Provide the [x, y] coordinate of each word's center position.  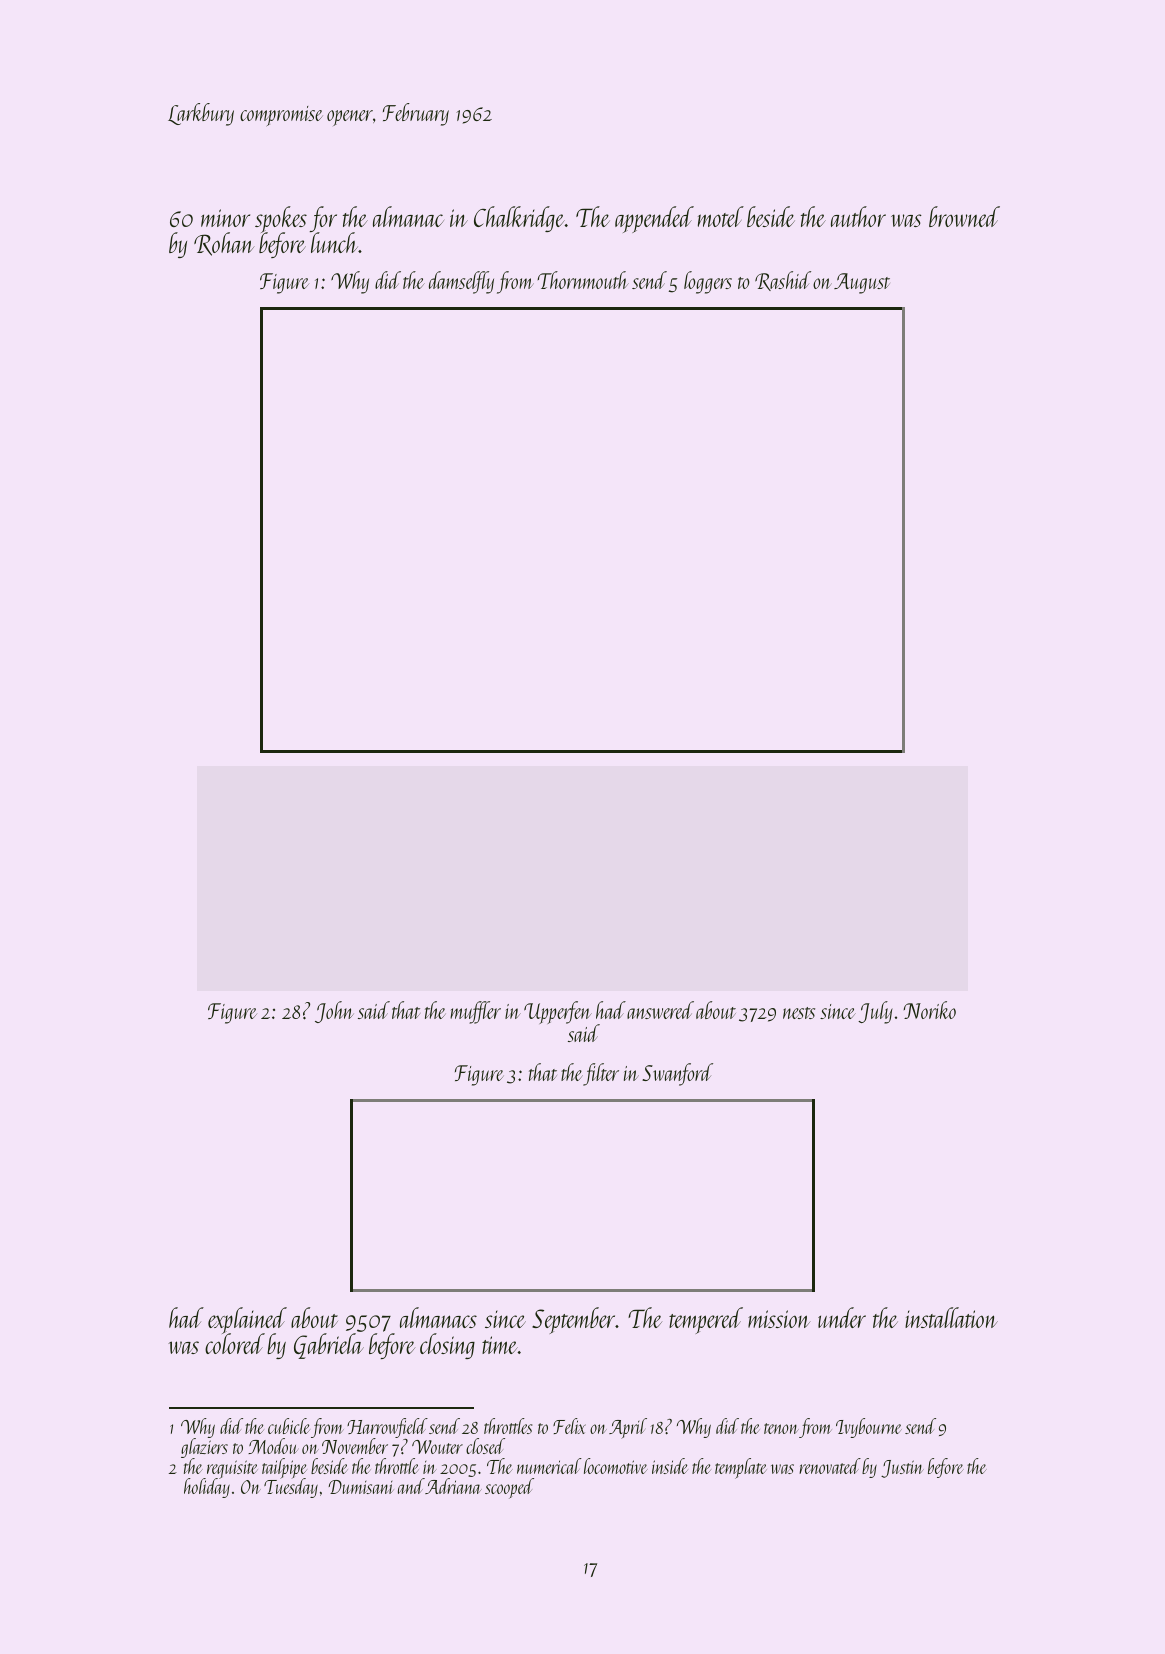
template [741, 1468]
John [334, 1012]
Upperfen [558, 1012]
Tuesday [291, 1488]
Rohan [224, 244]
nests [799, 1013]
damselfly [461, 282]
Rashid [783, 281]
